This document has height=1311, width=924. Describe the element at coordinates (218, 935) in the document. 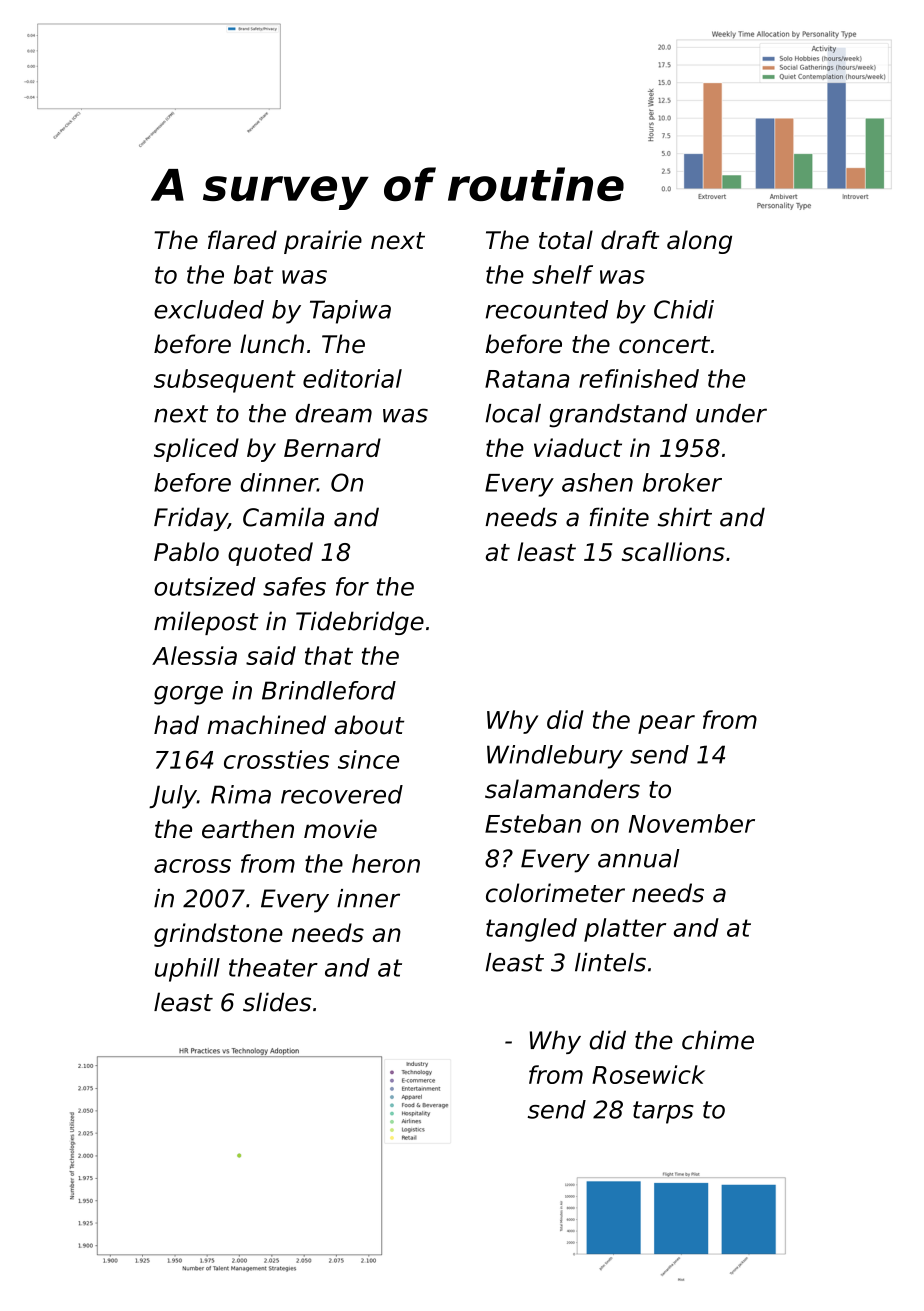

I see `grindstone` at that location.
